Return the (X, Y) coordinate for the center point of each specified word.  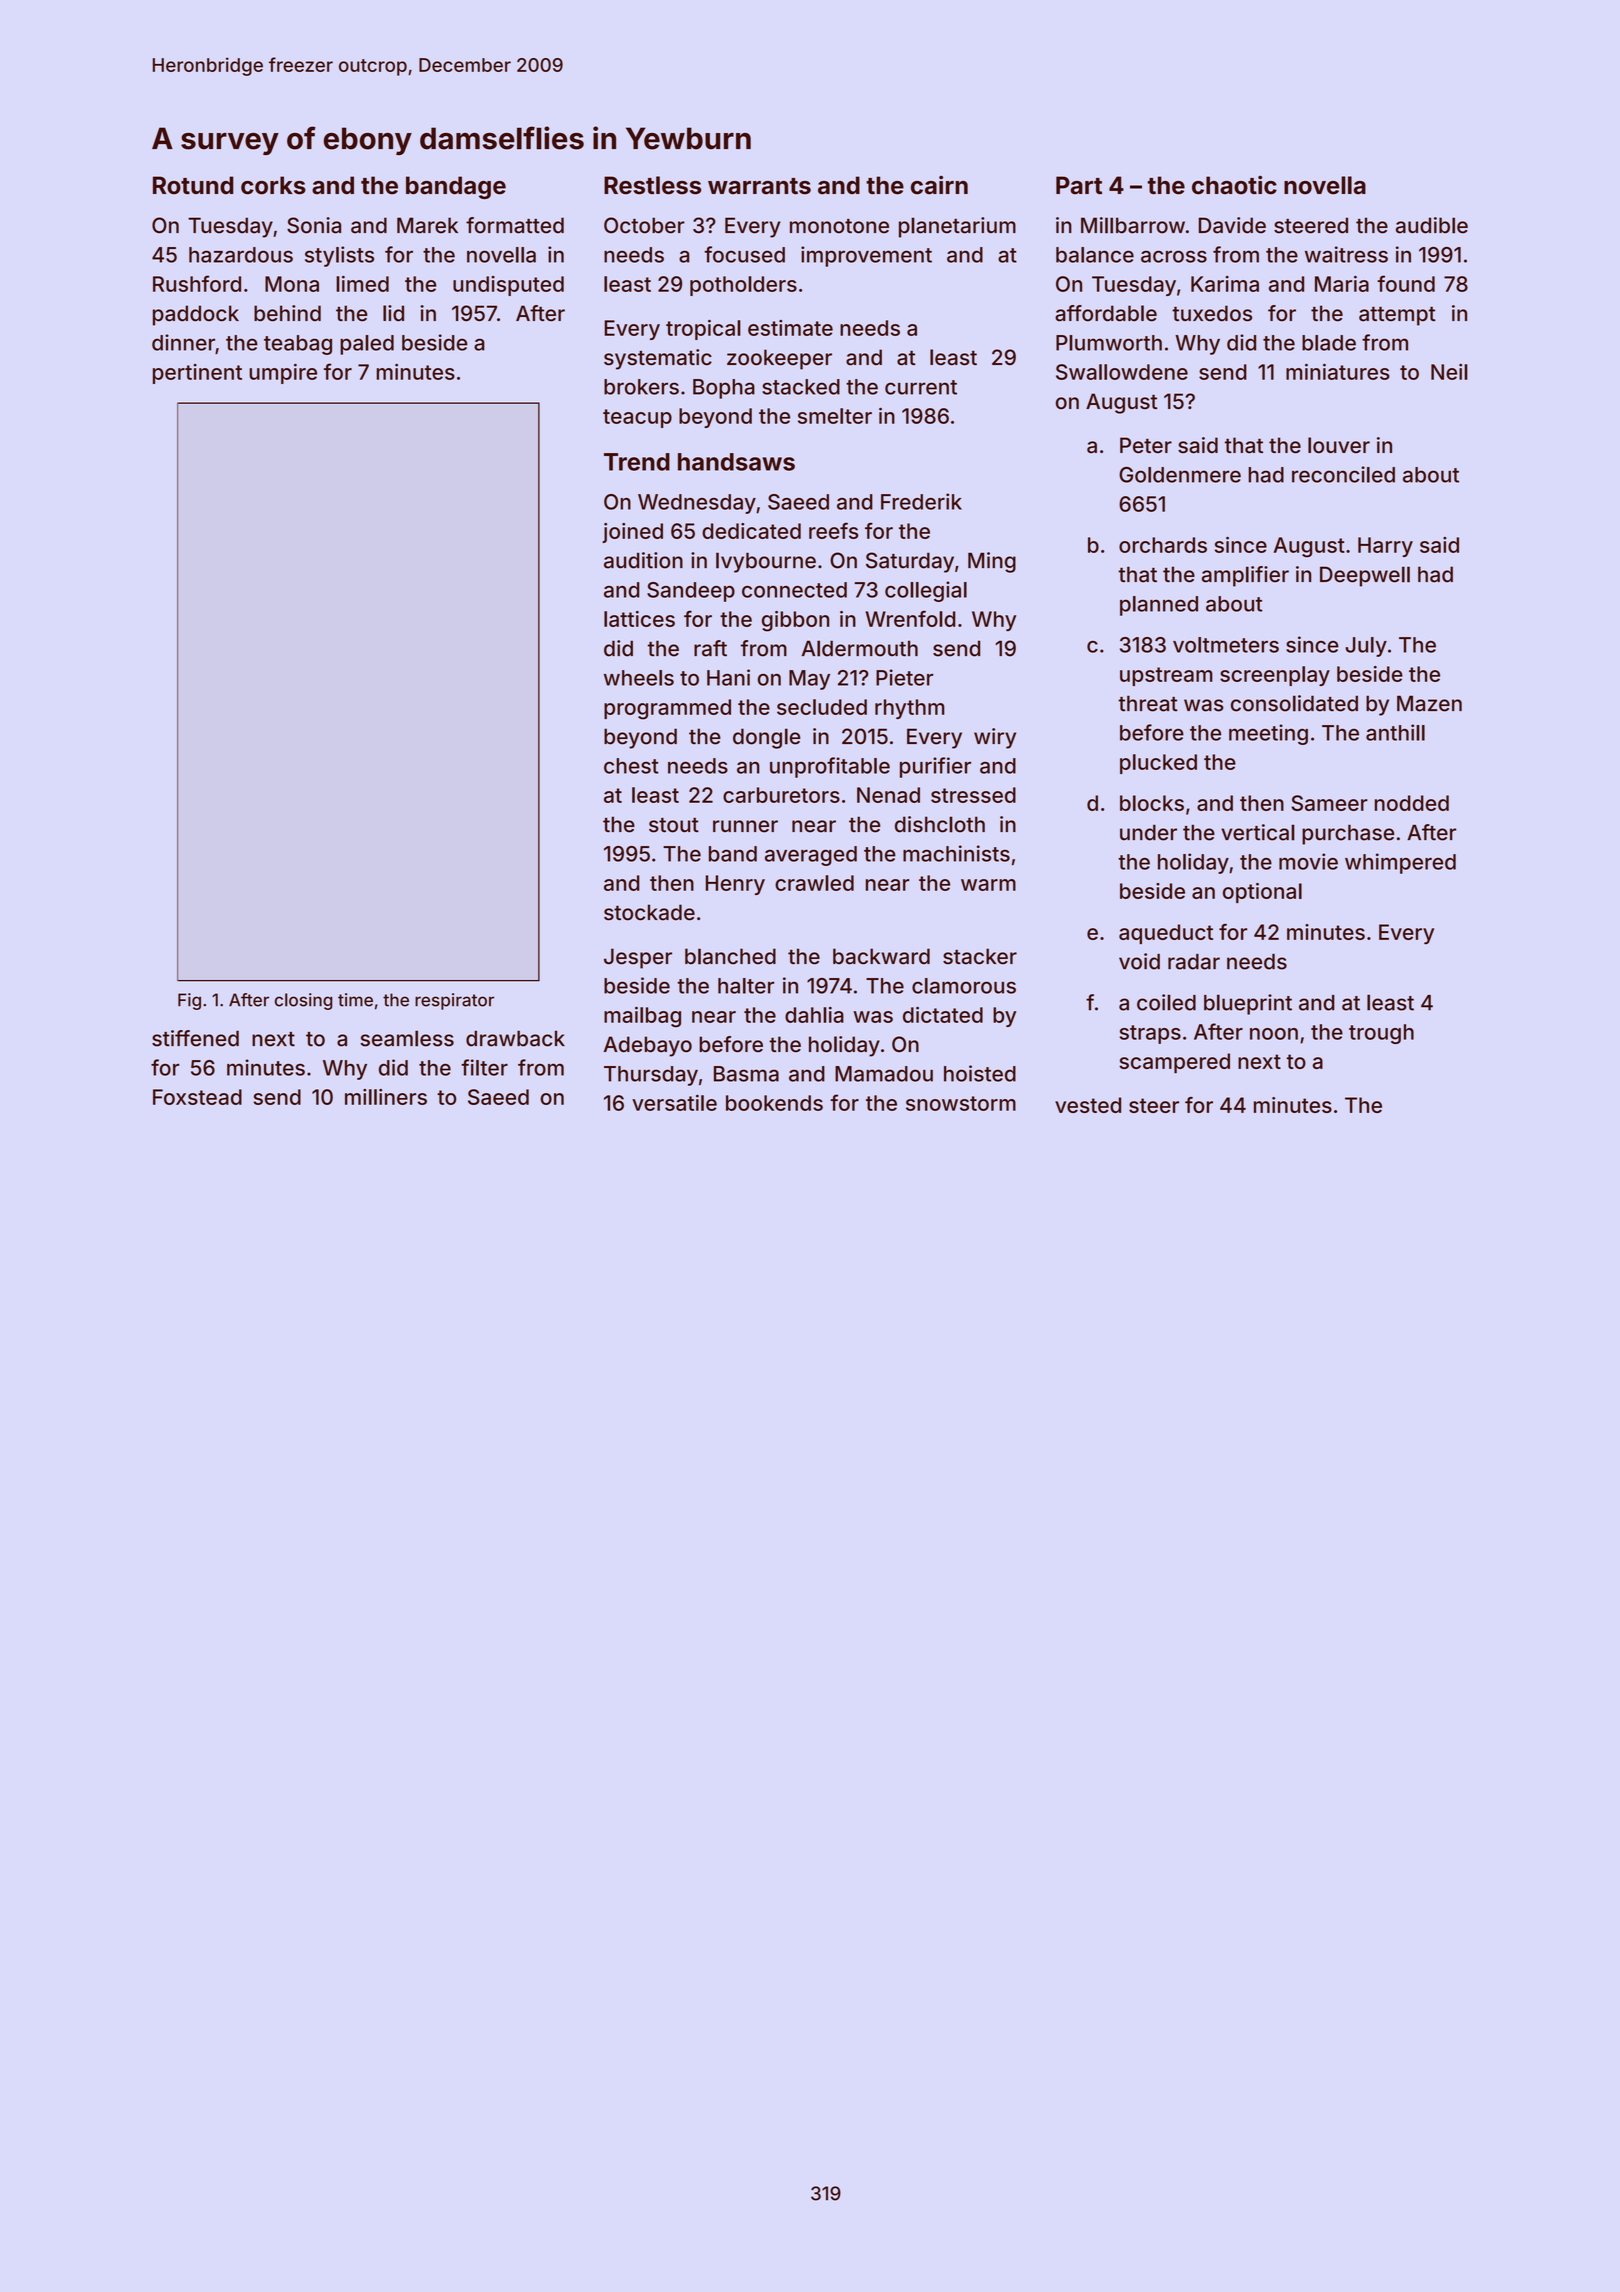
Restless (652, 185)
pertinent (197, 374)
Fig (189, 1001)
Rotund (193, 185)
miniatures (1338, 371)
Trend (637, 462)
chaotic (1234, 185)
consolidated (1294, 703)
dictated (943, 1015)
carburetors (781, 795)
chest (631, 766)
